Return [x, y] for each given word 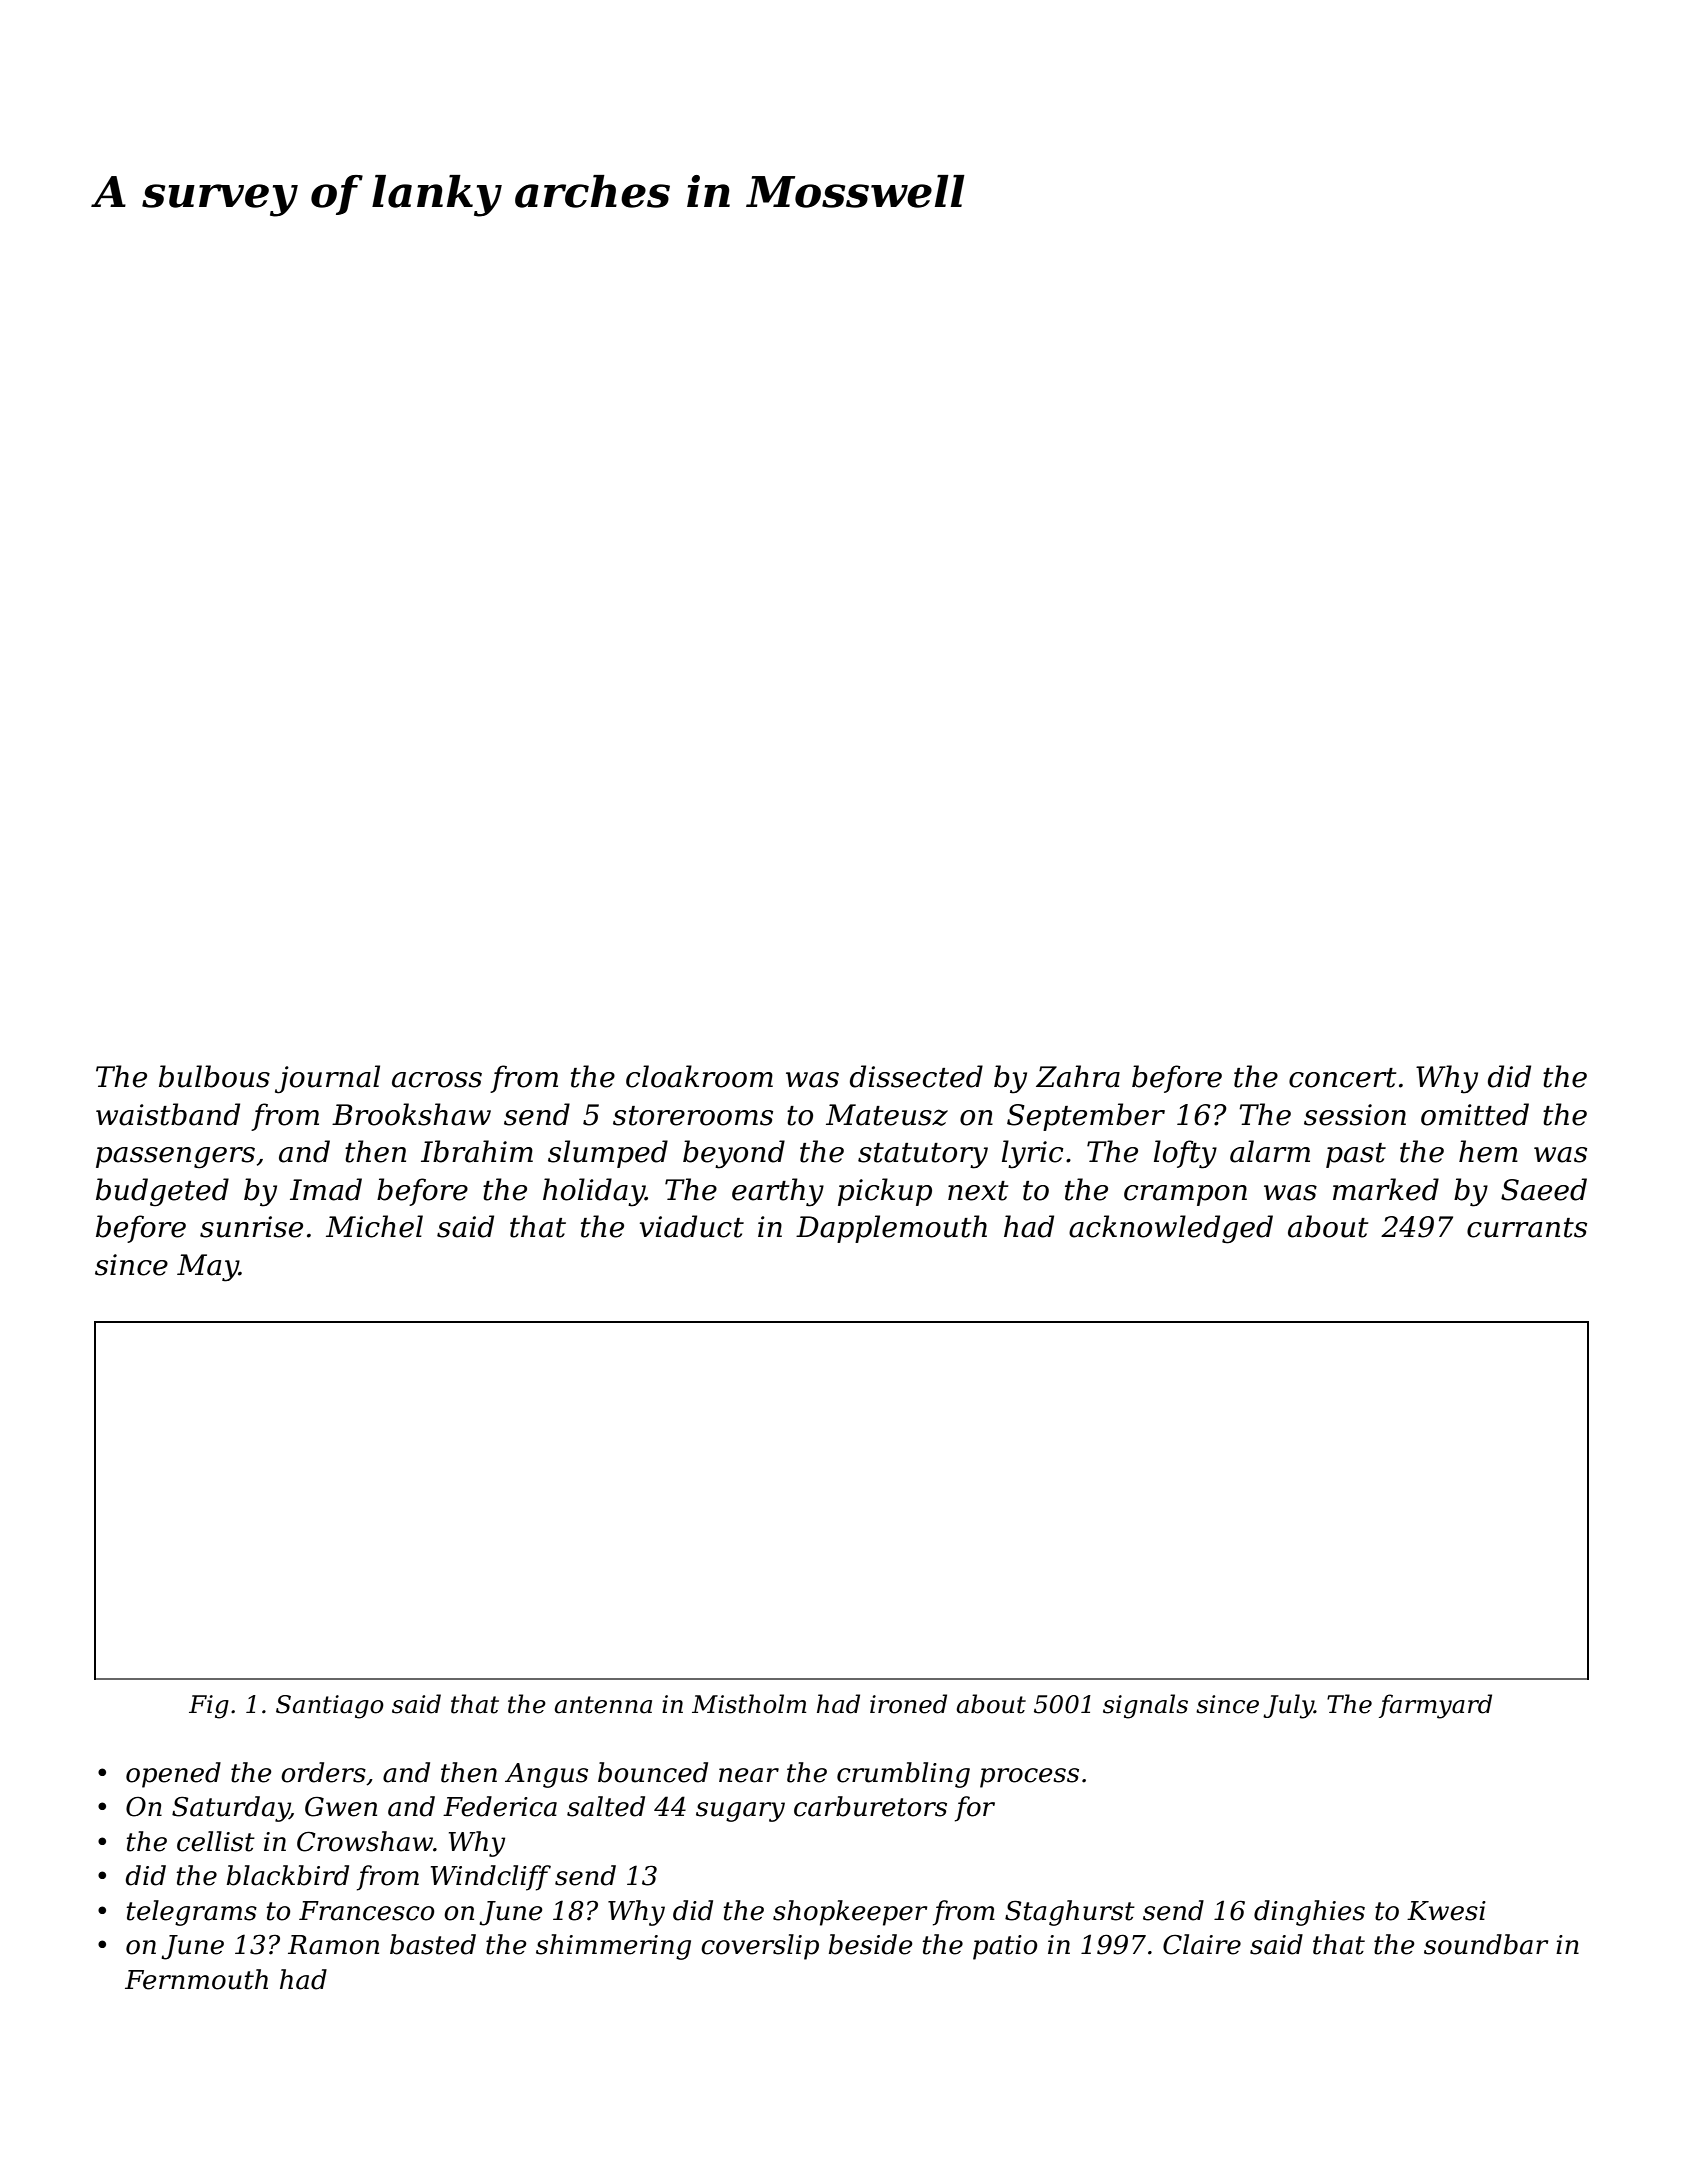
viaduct [692, 1226]
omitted [1475, 1114]
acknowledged [1171, 1229]
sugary [740, 1812]
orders [323, 1772]
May [208, 1268]
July [1288, 1706]
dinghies [1309, 1913]
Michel [374, 1226]
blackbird [288, 1875]
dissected [916, 1076]
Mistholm [749, 1704]
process [1029, 1778]
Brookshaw [411, 1114]
